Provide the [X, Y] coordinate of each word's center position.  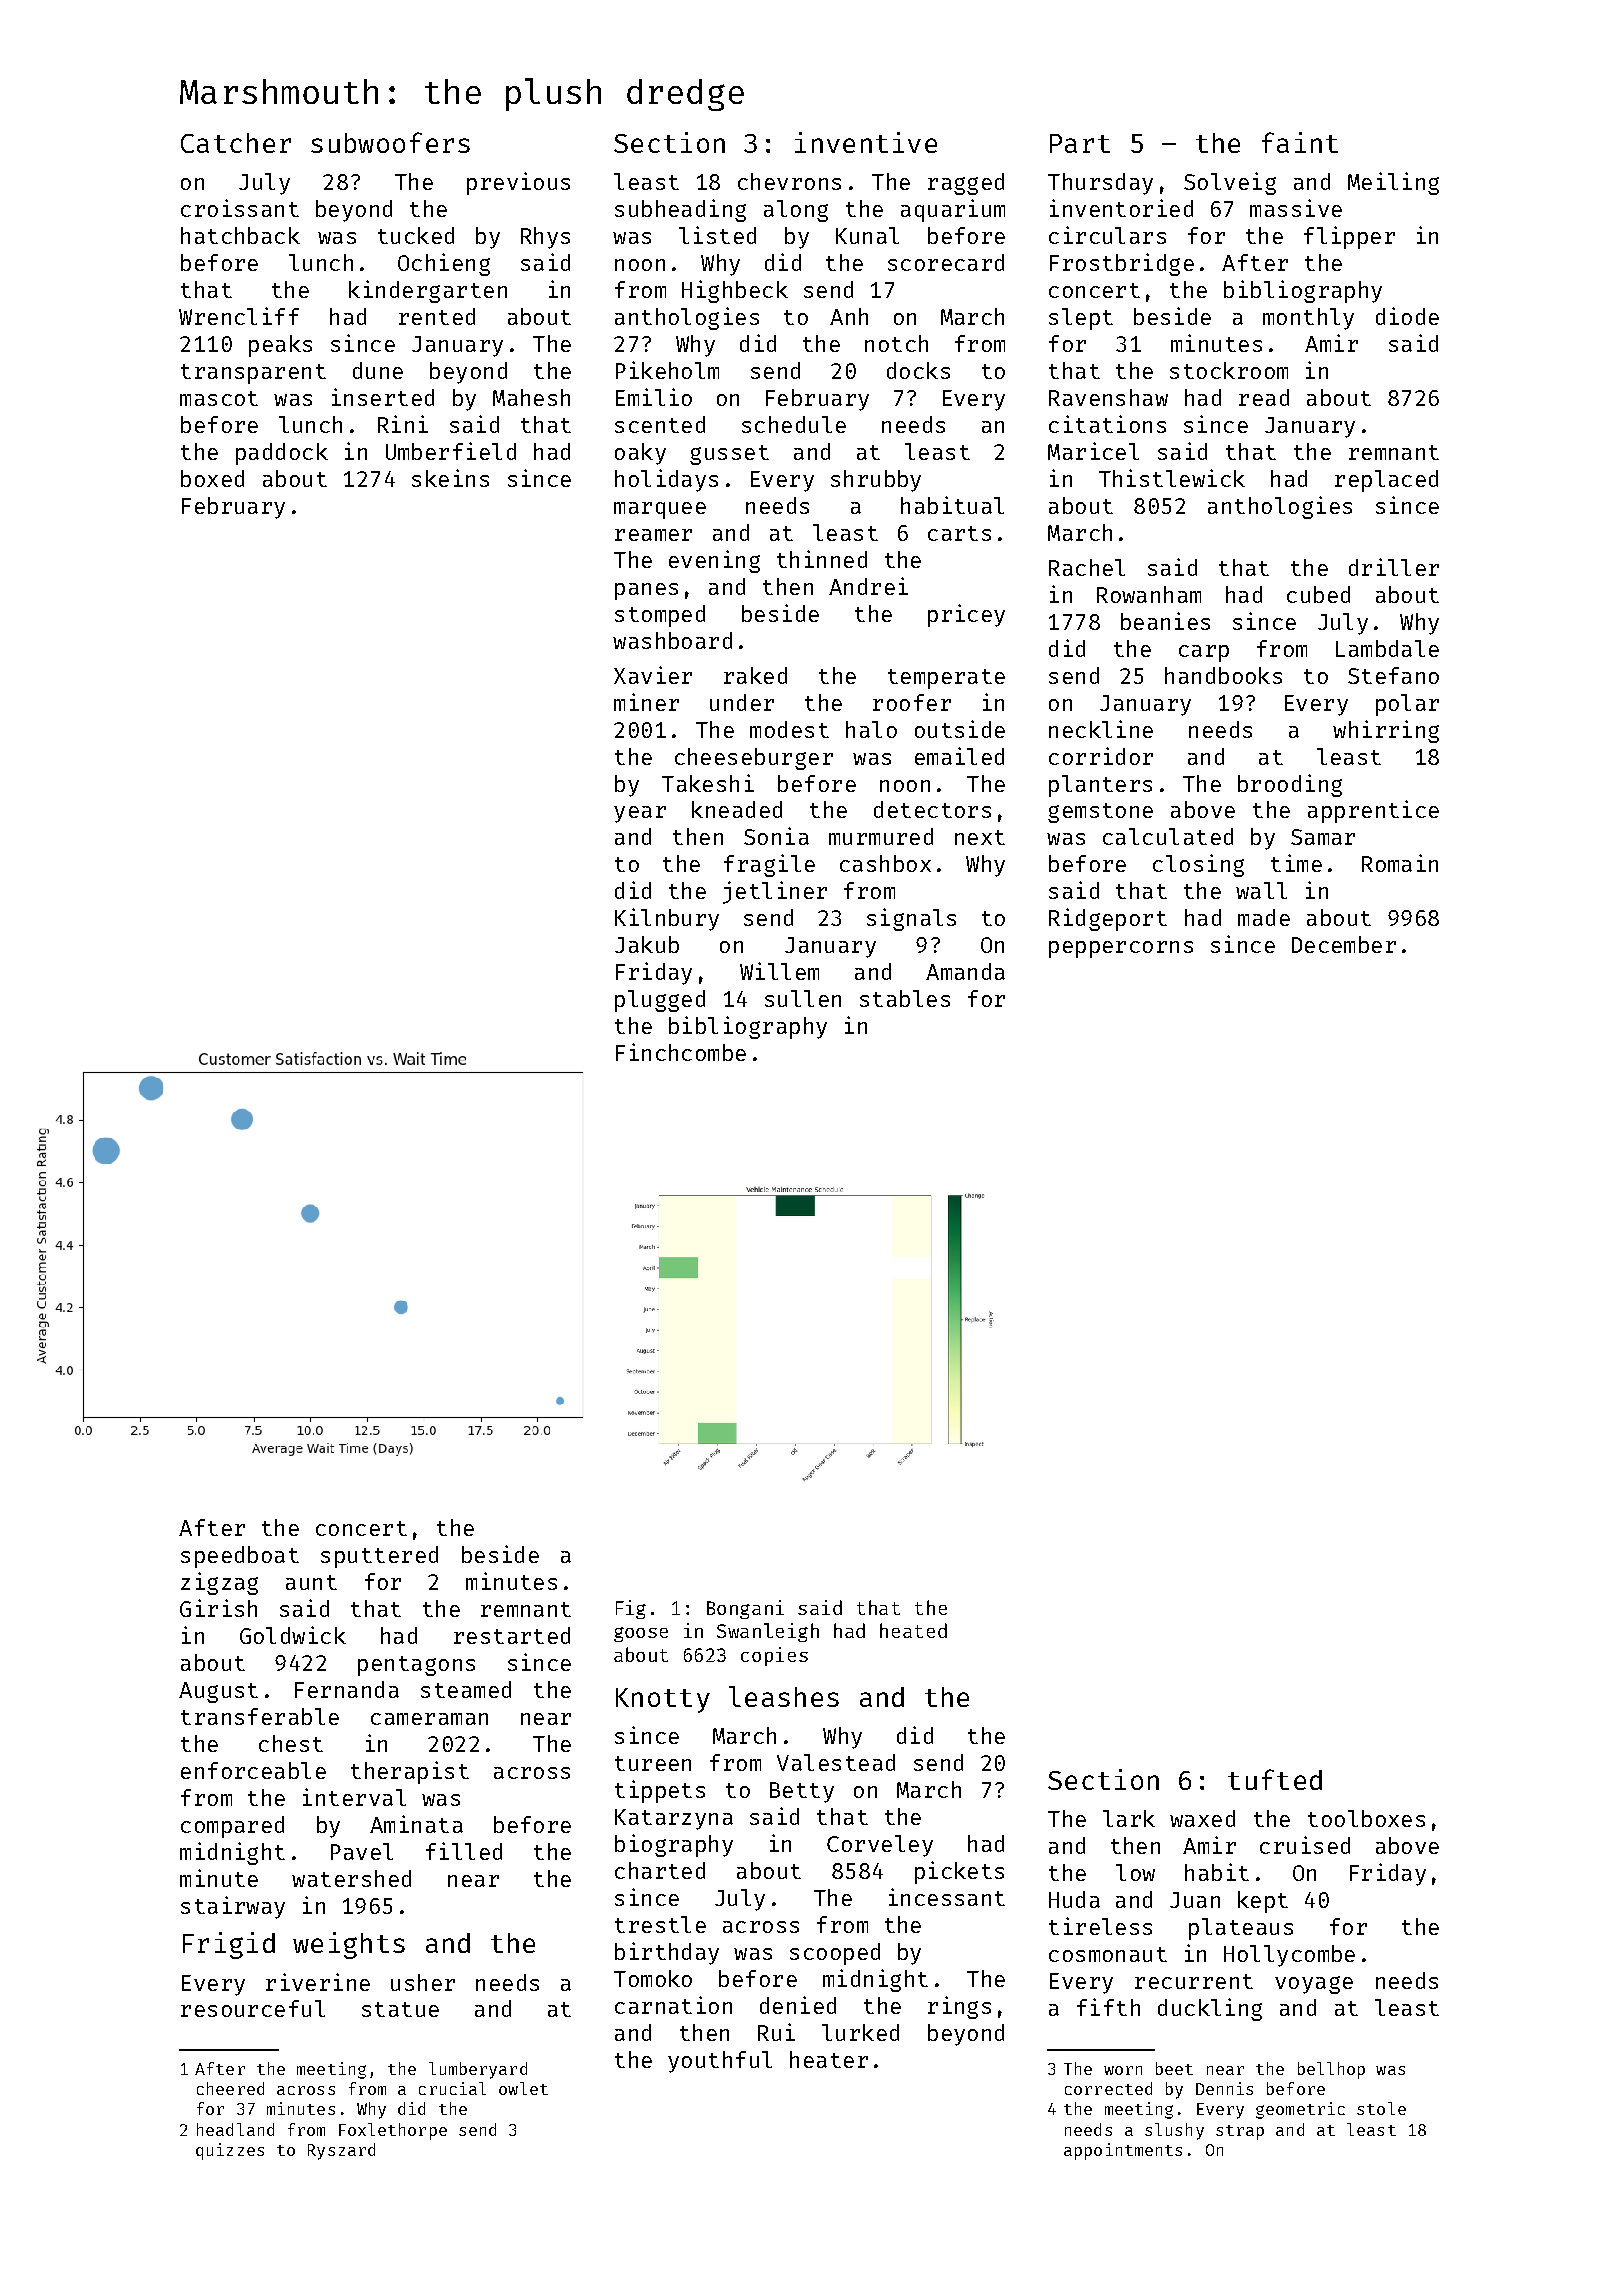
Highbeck [735, 291]
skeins [450, 478]
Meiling [1393, 183]
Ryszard [341, 2151]
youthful [720, 2062]
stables [905, 998]
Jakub [647, 944]
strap [1240, 2132]
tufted [1275, 1779]
